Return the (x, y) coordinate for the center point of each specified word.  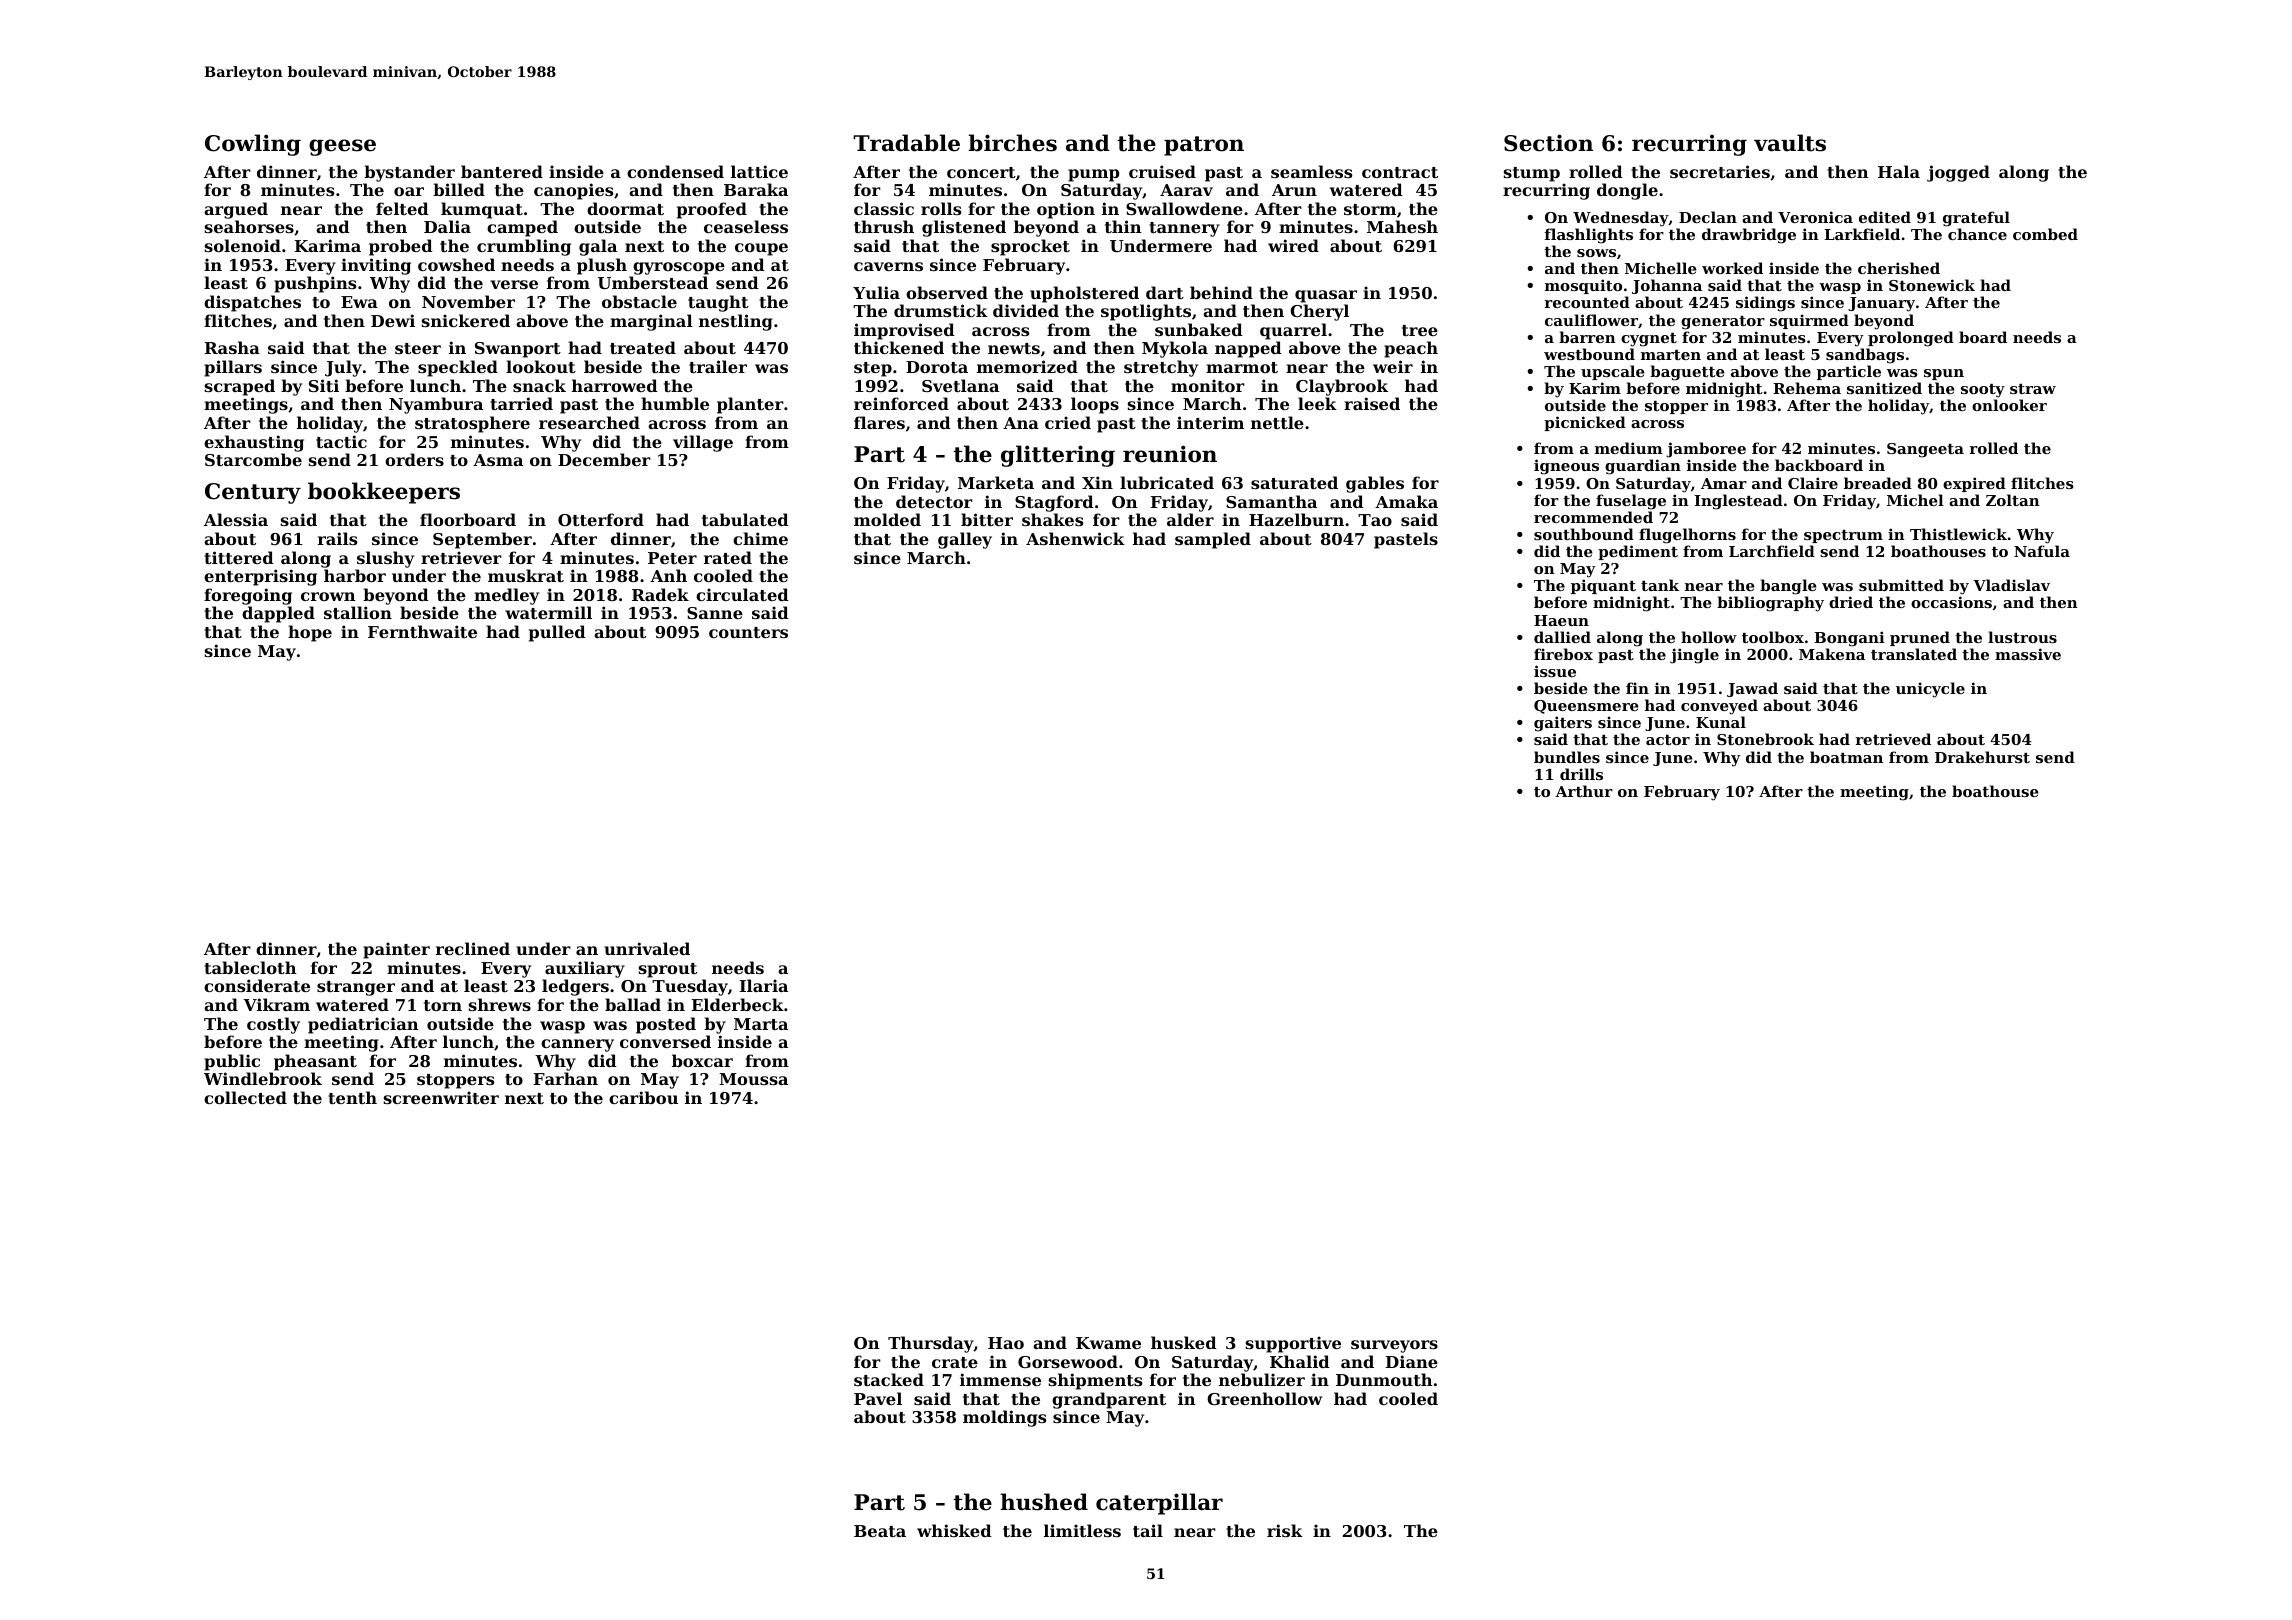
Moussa (753, 1079)
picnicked (1585, 423)
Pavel (878, 1398)
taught (718, 303)
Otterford (601, 519)
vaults (1790, 143)
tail (1148, 1530)
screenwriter (441, 1097)
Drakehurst (1982, 757)
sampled (1213, 540)
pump (1093, 175)
